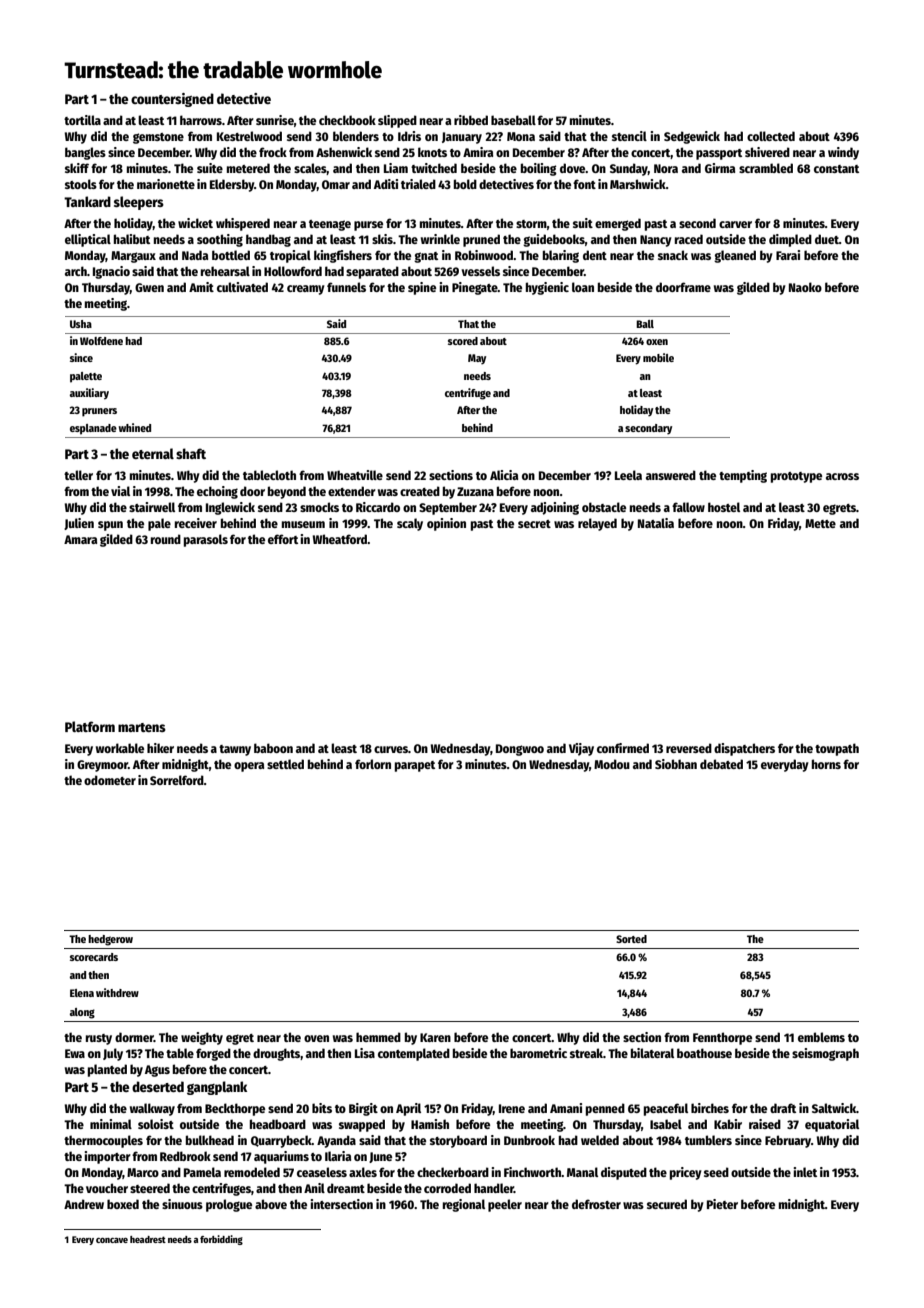  I want to click on Gwen, so click(149, 287).
